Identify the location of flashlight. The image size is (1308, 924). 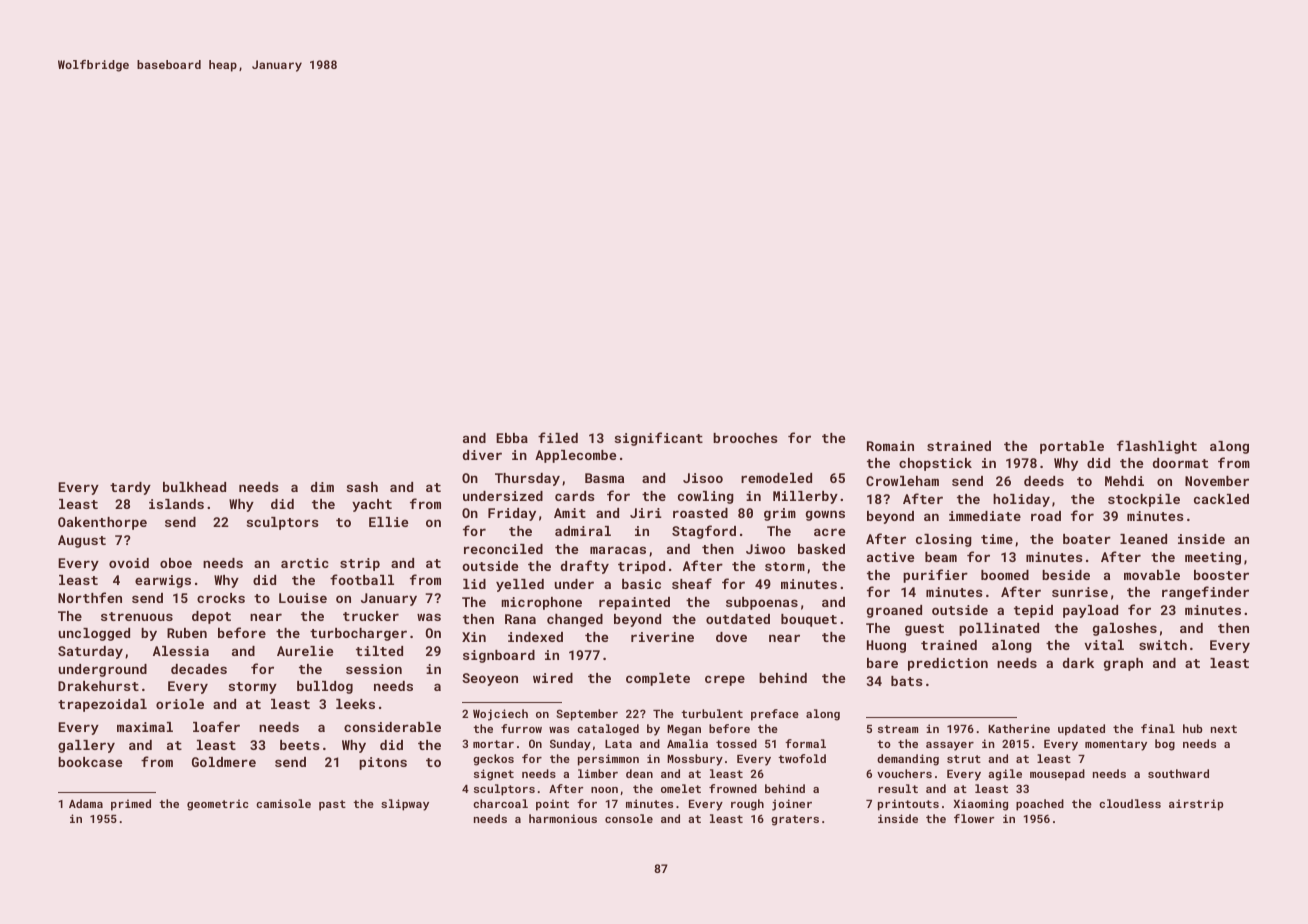
(1157, 447).
